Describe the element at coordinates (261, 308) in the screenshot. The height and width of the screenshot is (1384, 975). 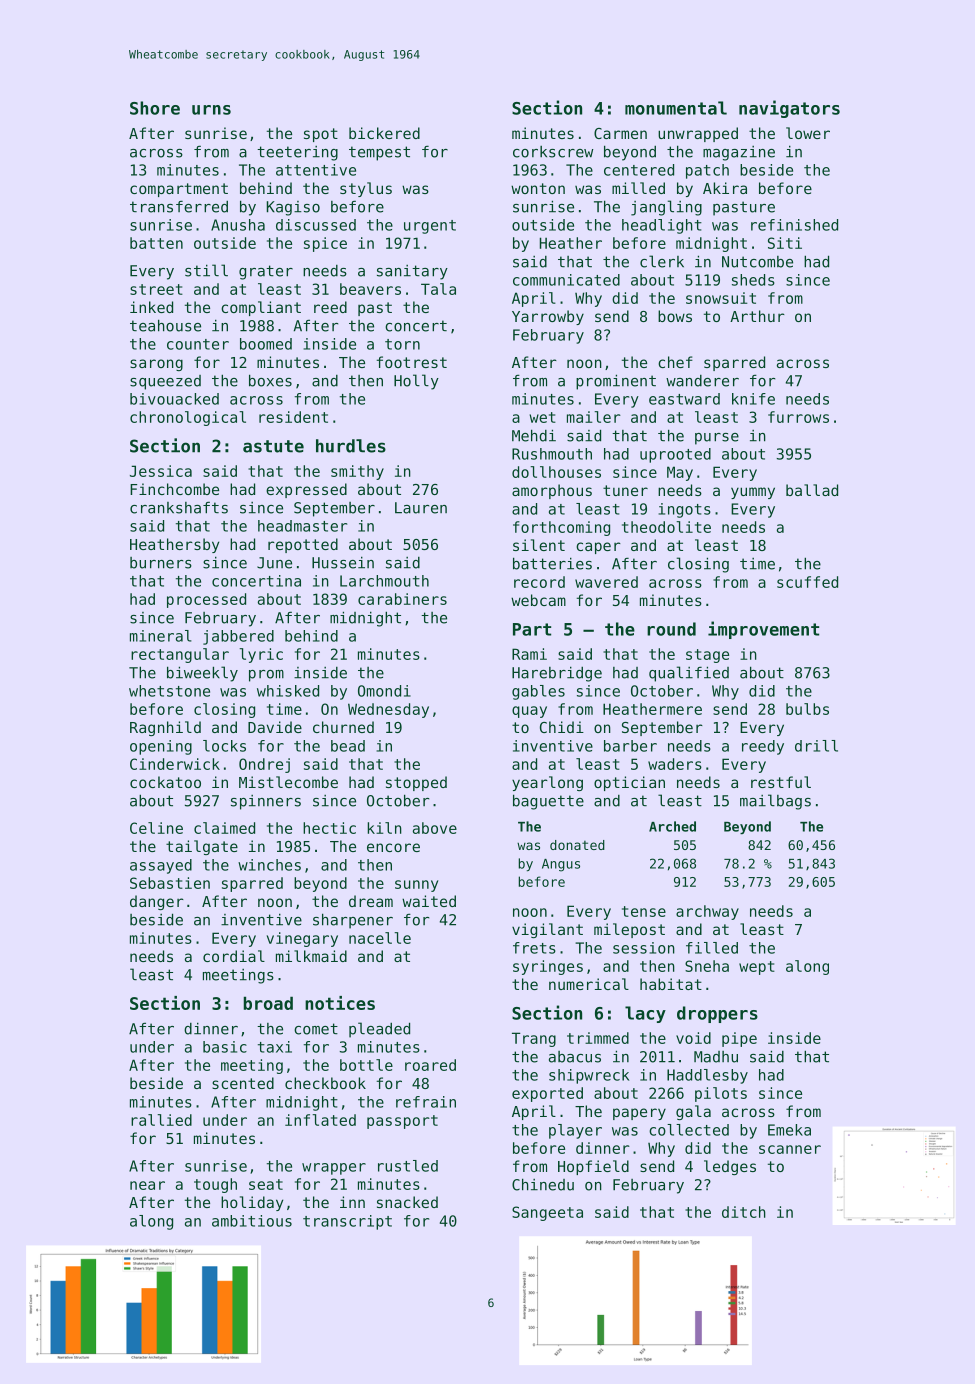
I see `compliant` at that location.
